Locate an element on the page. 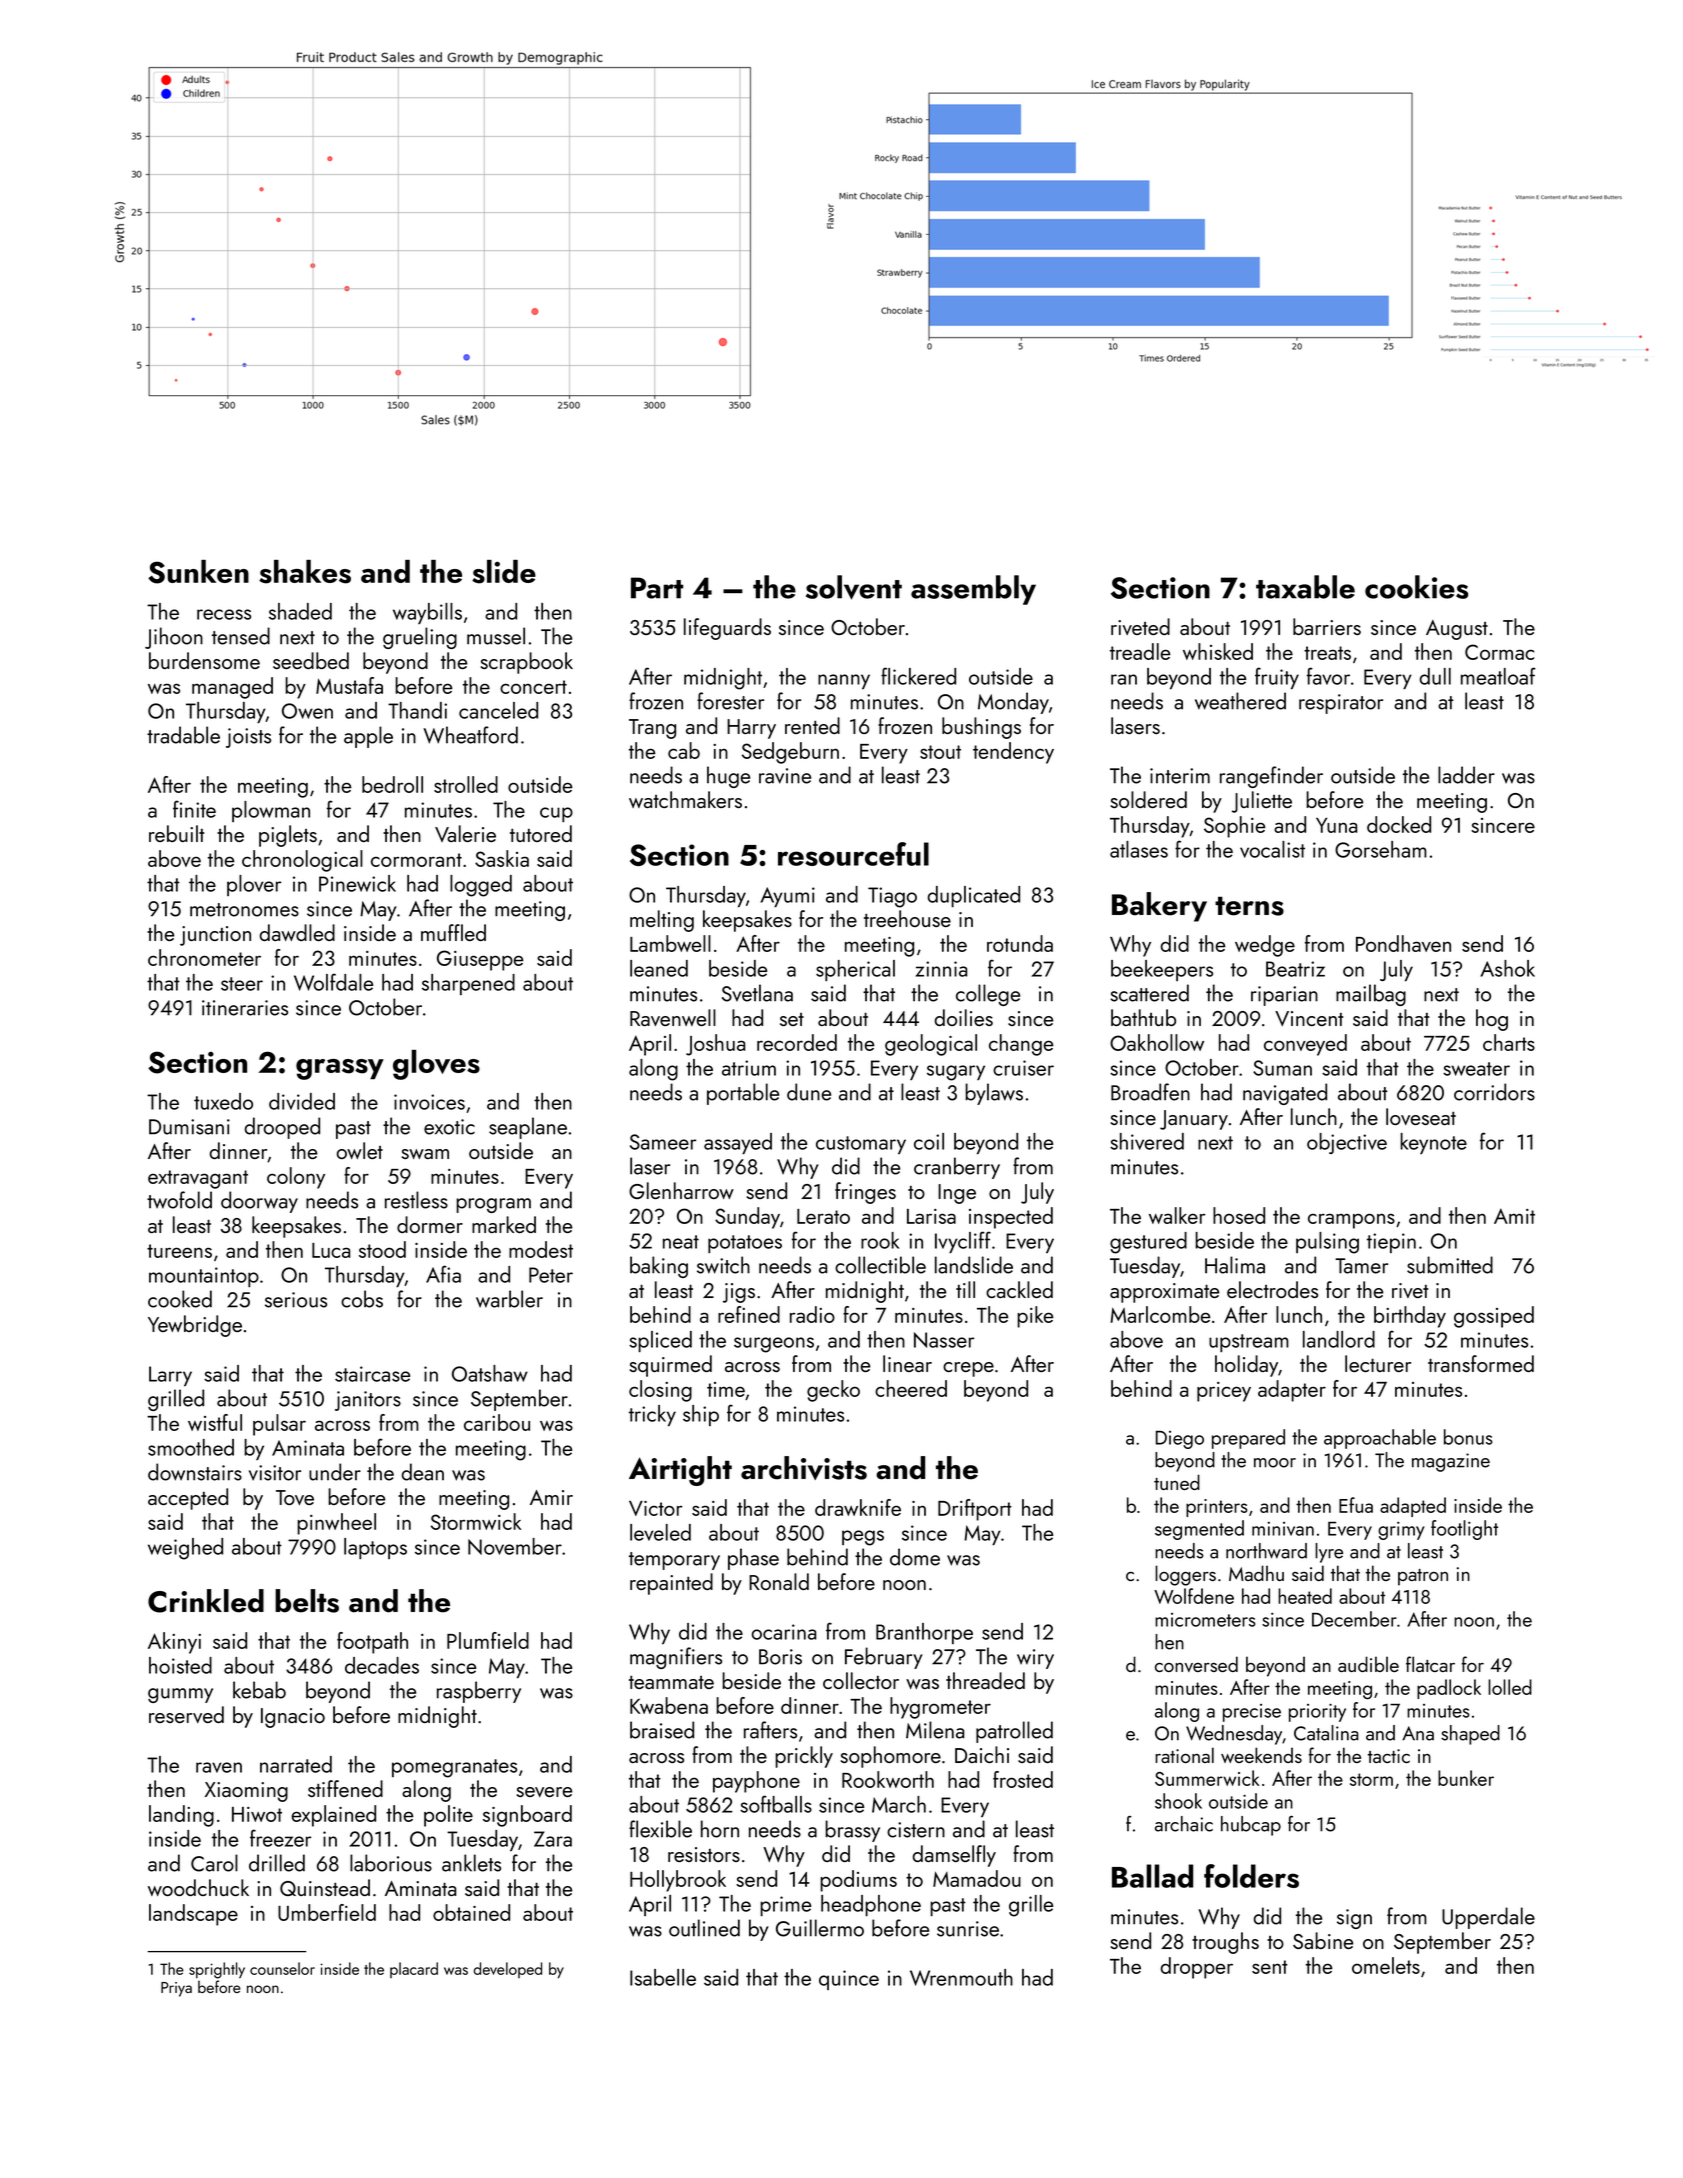  lolled is located at coordinates (1510, 1687).
